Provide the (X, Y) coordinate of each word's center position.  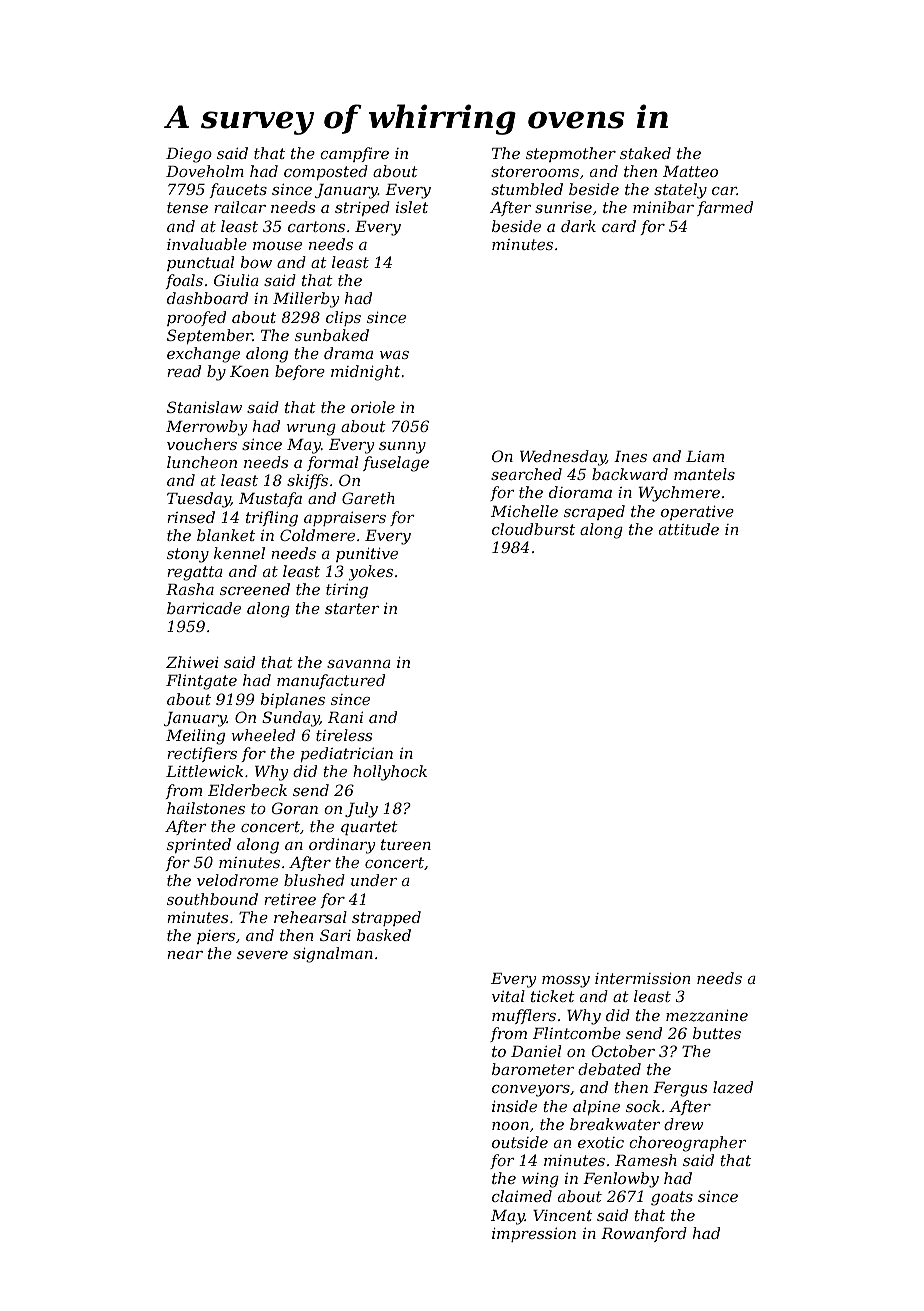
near (185, 955)
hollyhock (390, 773)
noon (510, 1126)
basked (384, 935)
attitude (689, 529)
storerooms (535, 171)
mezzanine (707, 1016)
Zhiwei (192, 662)
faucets (238, 190)
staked (645, 153)
